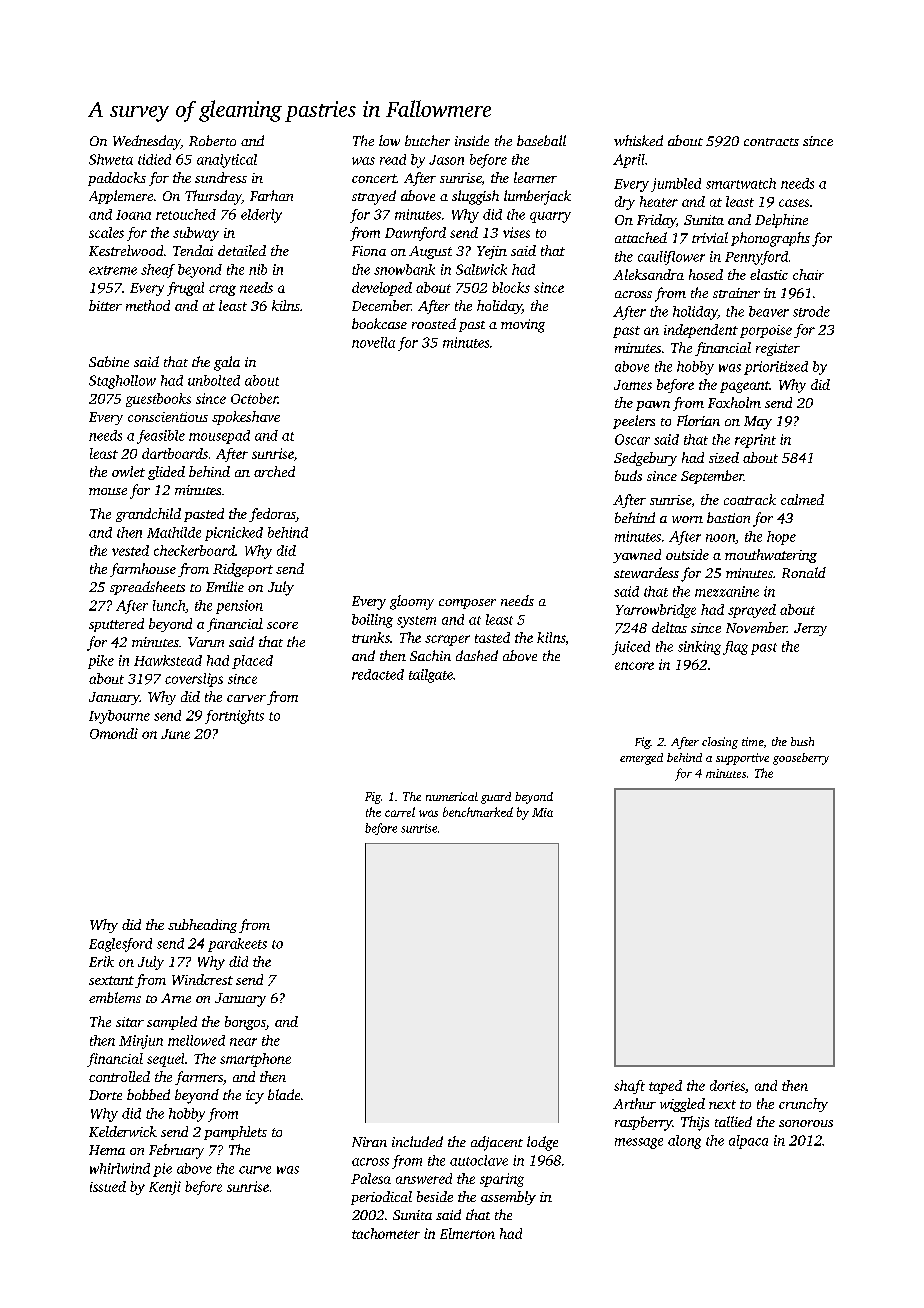 This screenshot has height=1308, width=924. What do you see at coordinates (467, 1233) in the screenshot?
I see `Elmerton` at bounding box center [467, 1233].
